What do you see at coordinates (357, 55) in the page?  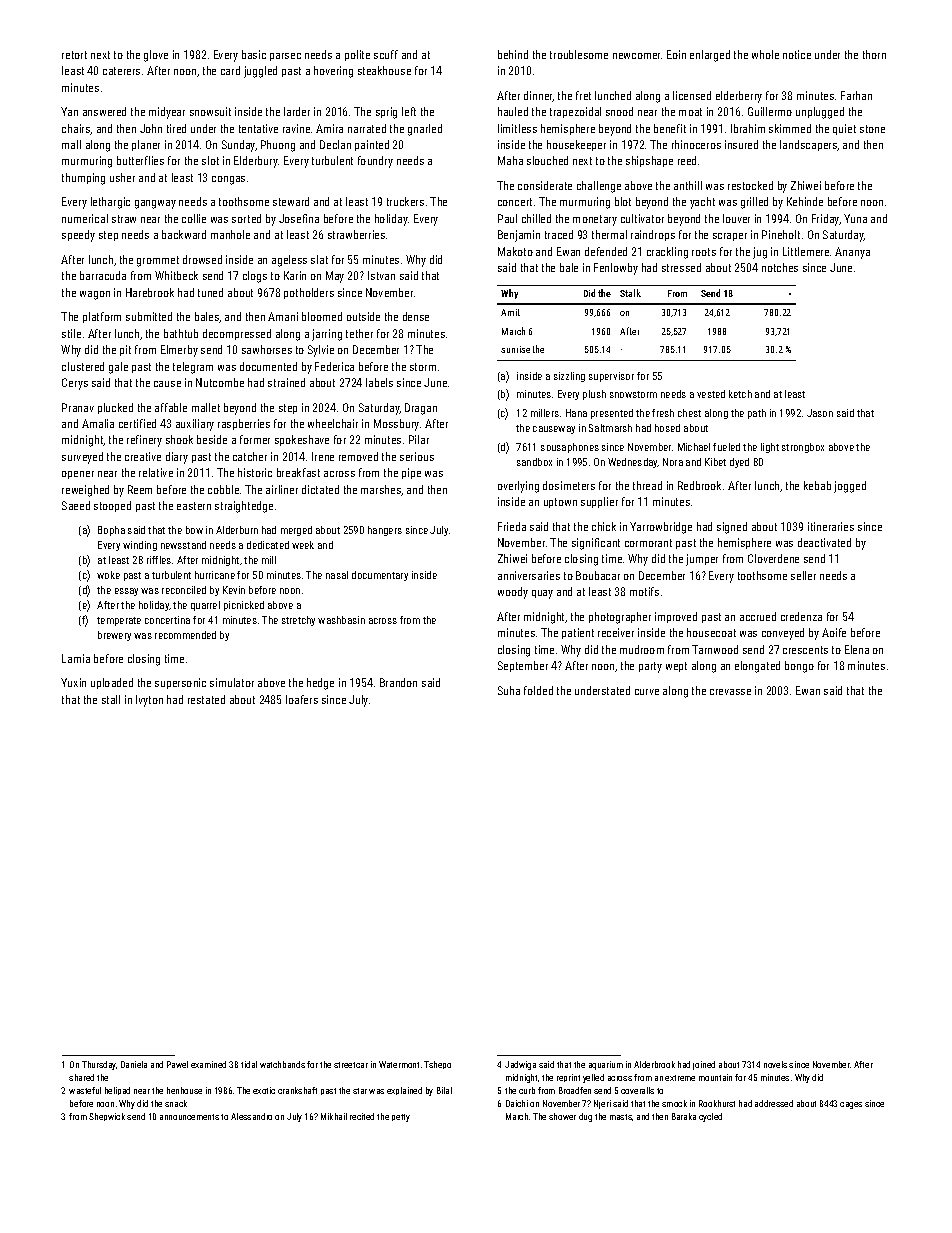 I see `polite` at bounding box center [357, 55].
